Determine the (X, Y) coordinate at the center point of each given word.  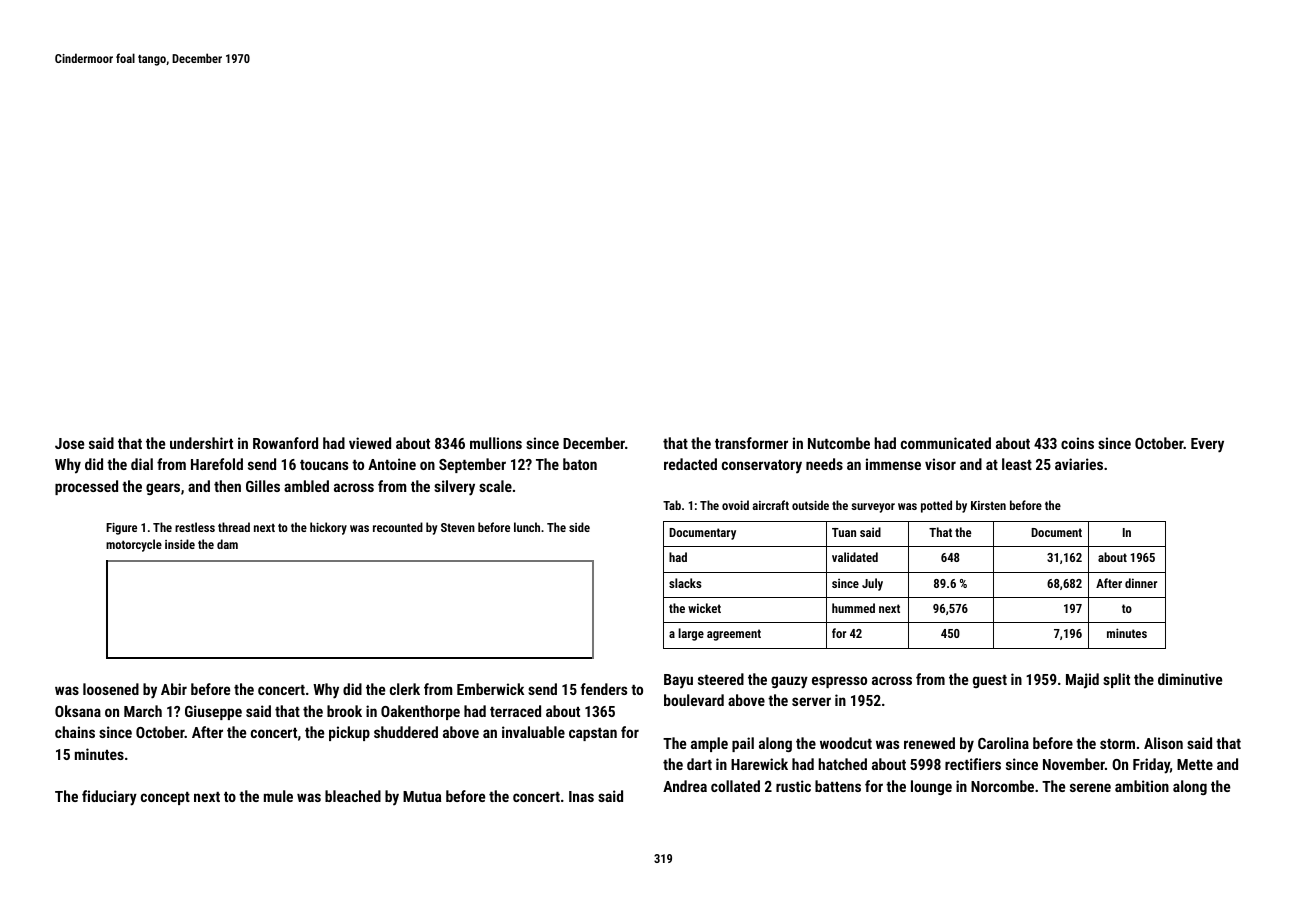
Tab (672, 505)
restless (195, 527)
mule (278, 796)
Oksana (78, 711)
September (472, 465)
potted (936, 506)
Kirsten (988, 505)
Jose (69, 443)
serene (1090, 787)
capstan (593, 734)
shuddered (406, 732)
